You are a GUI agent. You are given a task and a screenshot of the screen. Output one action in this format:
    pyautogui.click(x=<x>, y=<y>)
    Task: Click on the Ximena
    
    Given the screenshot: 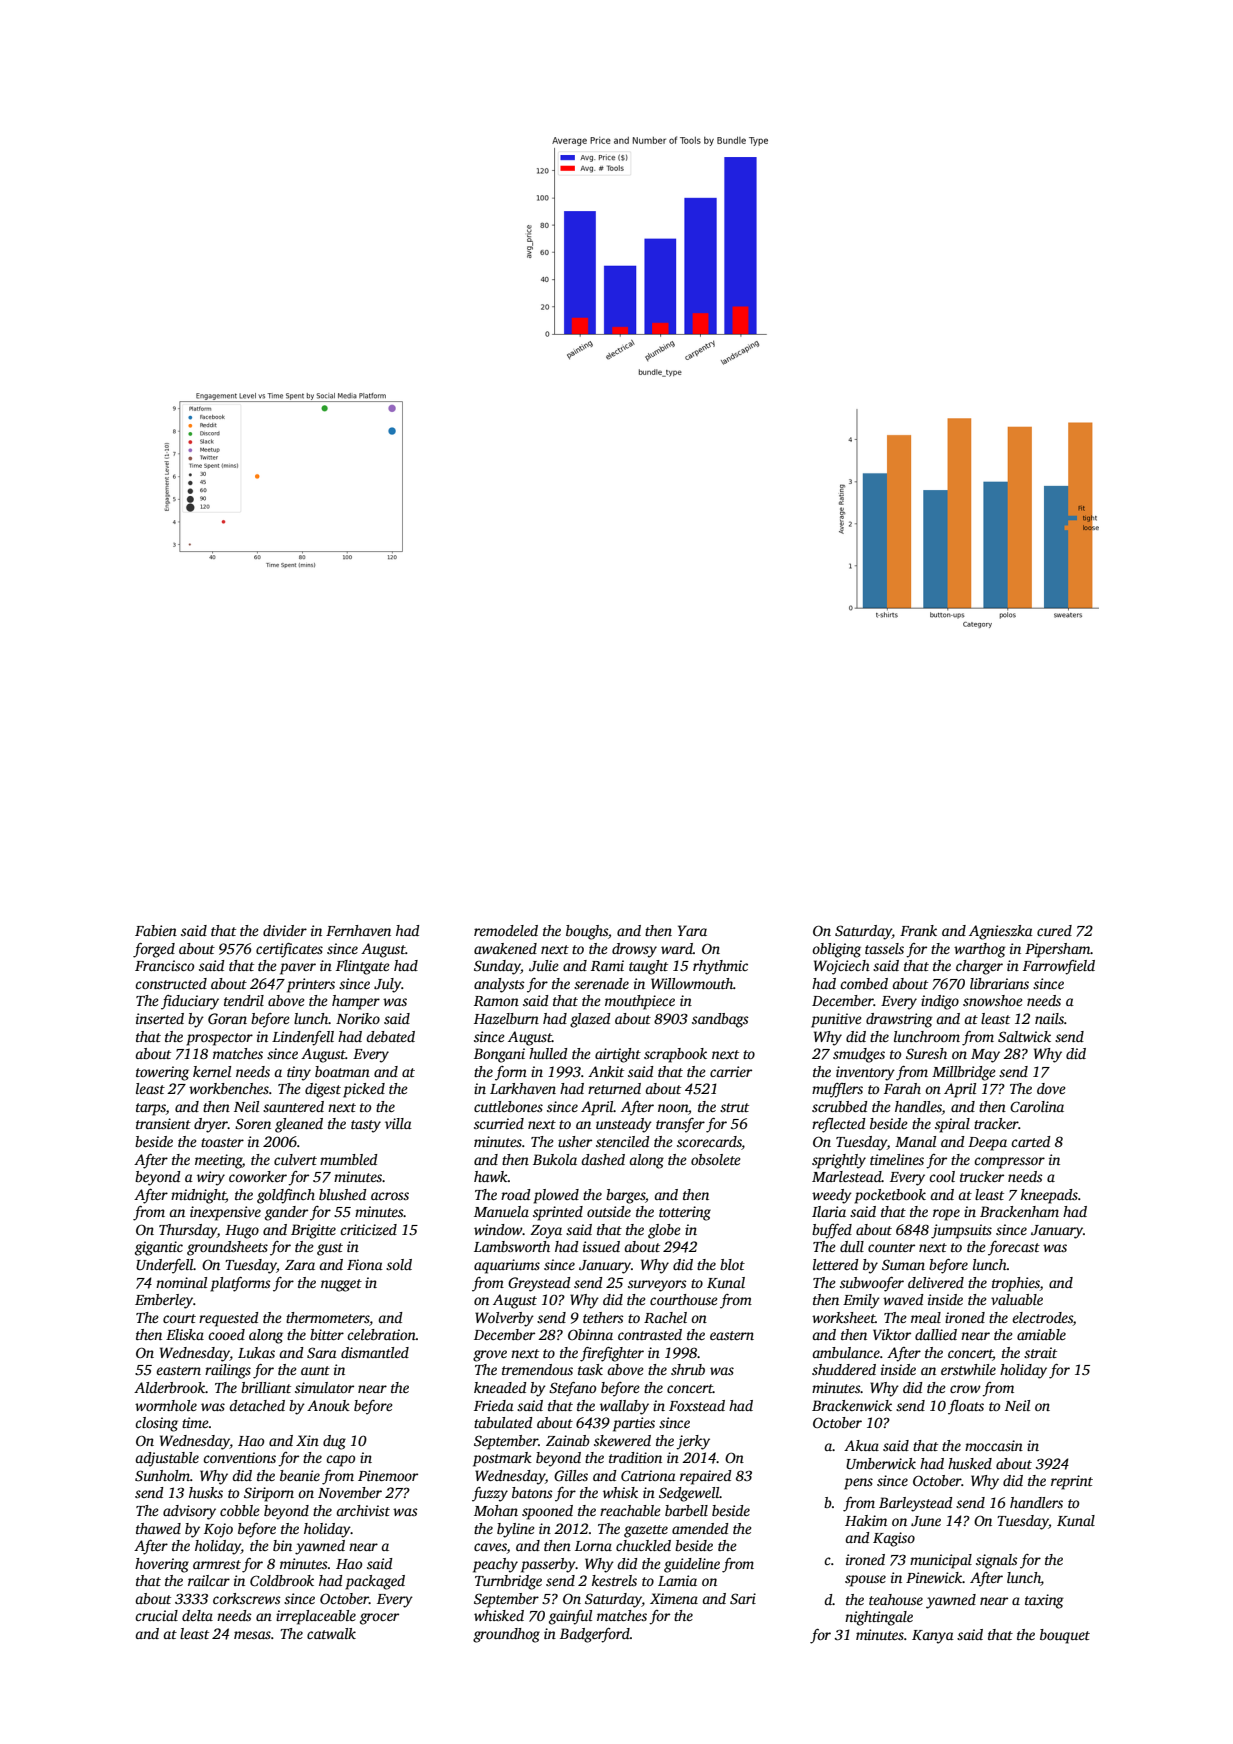 What is the action you would take?
    pyautogui.click(x=674, y=1598)
